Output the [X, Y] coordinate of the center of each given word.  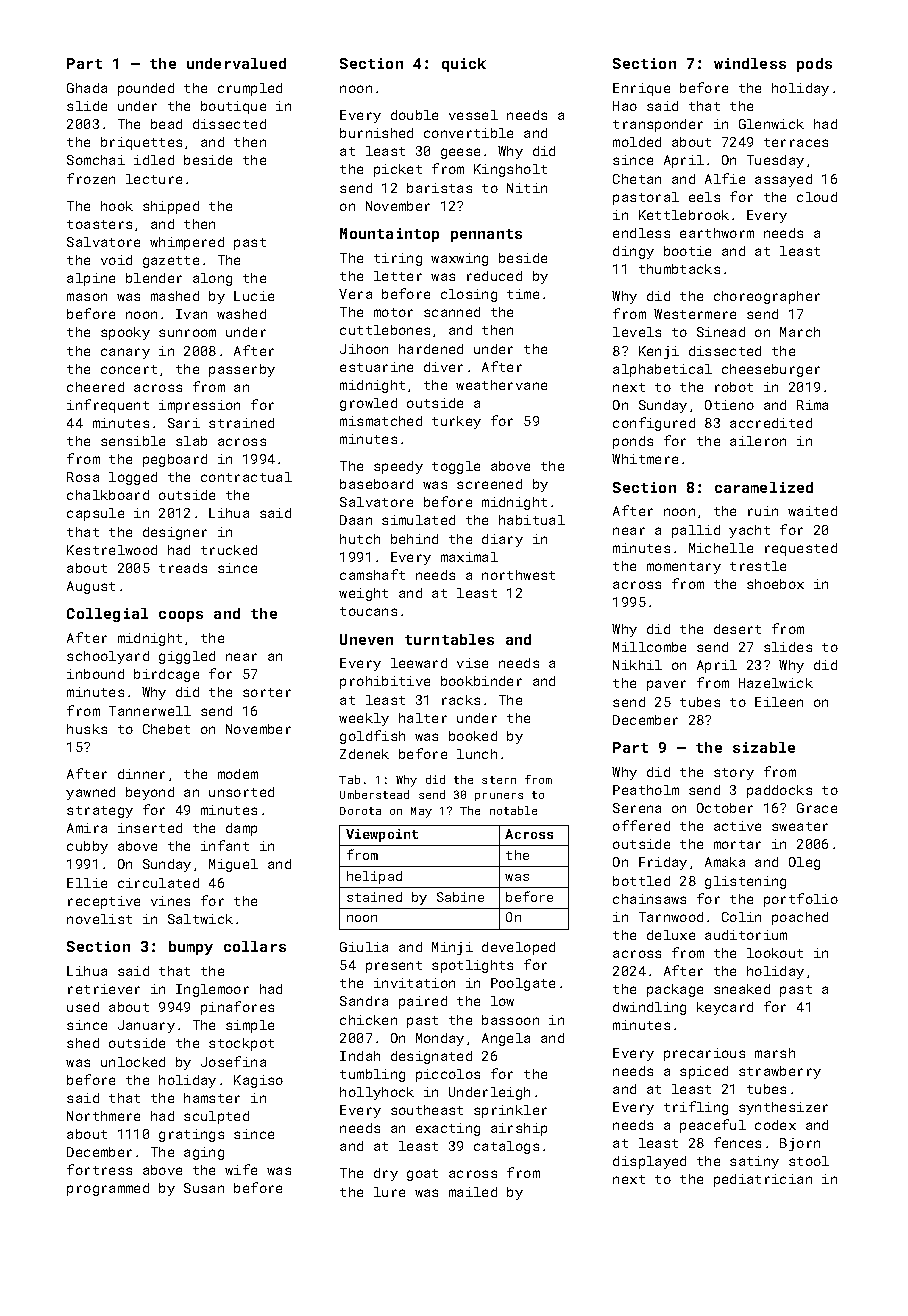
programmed [108, 1189]
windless [750, 63]
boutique [233, 107]
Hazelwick [776, 683]
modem [238, 774]
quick [464, 65]
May [421, 812]
